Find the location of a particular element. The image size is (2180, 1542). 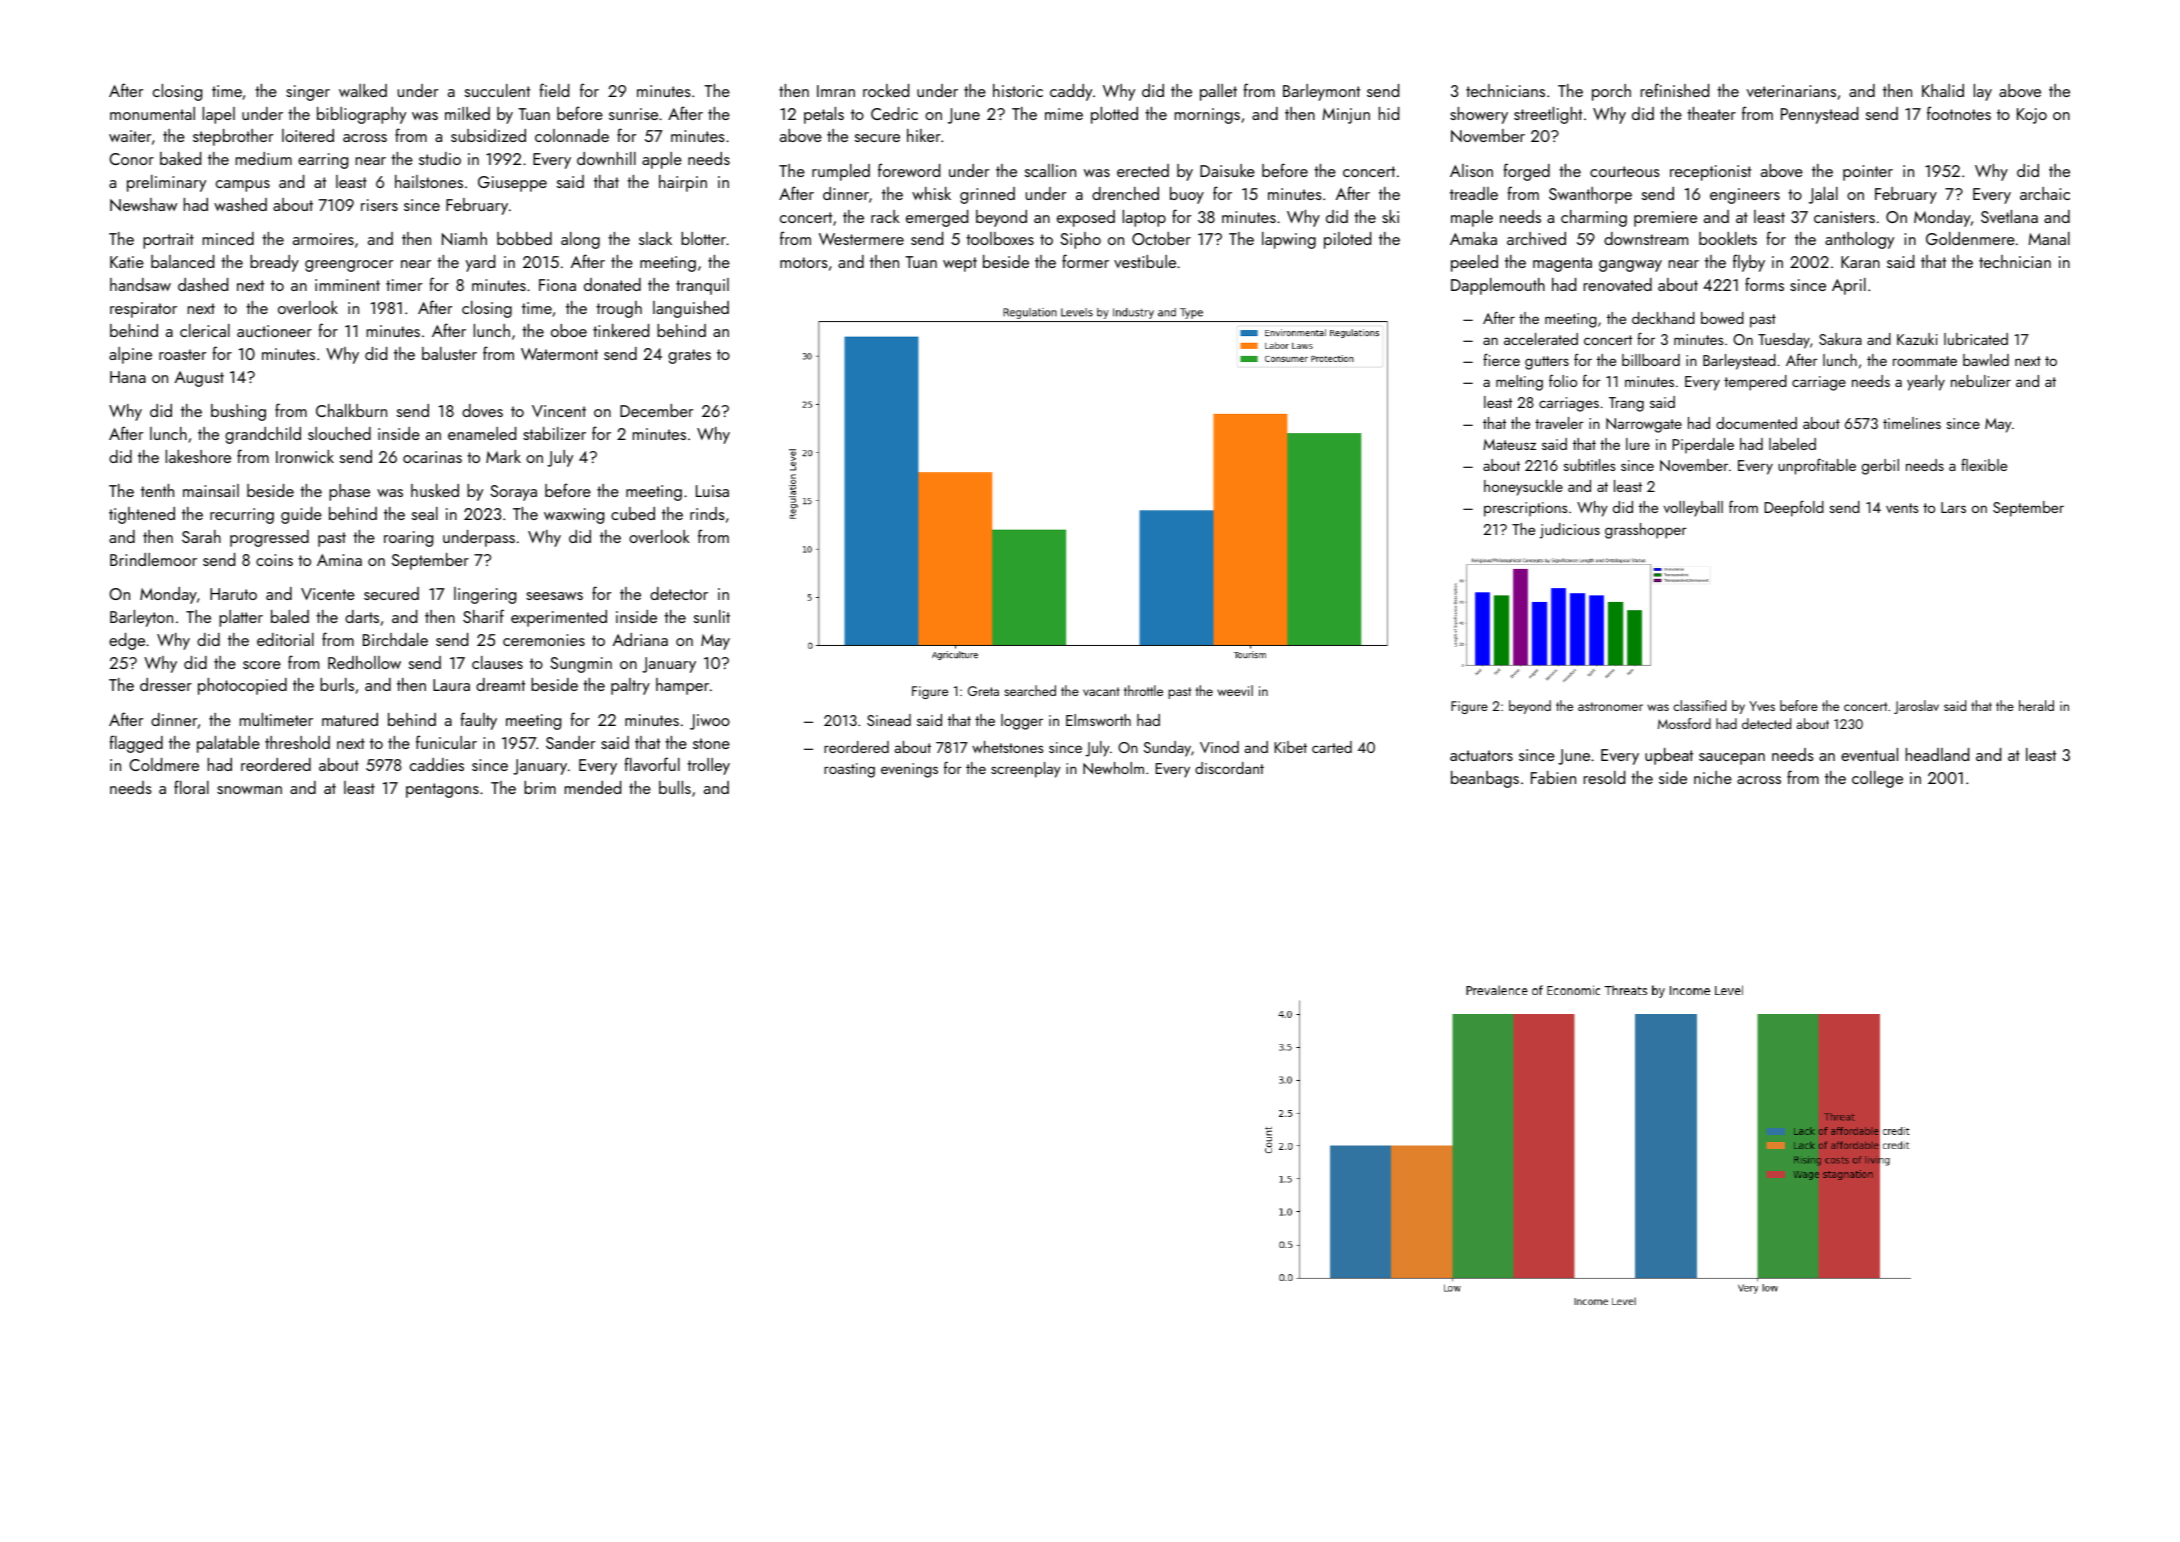

Sharif is located at coordinates (483, 616).
